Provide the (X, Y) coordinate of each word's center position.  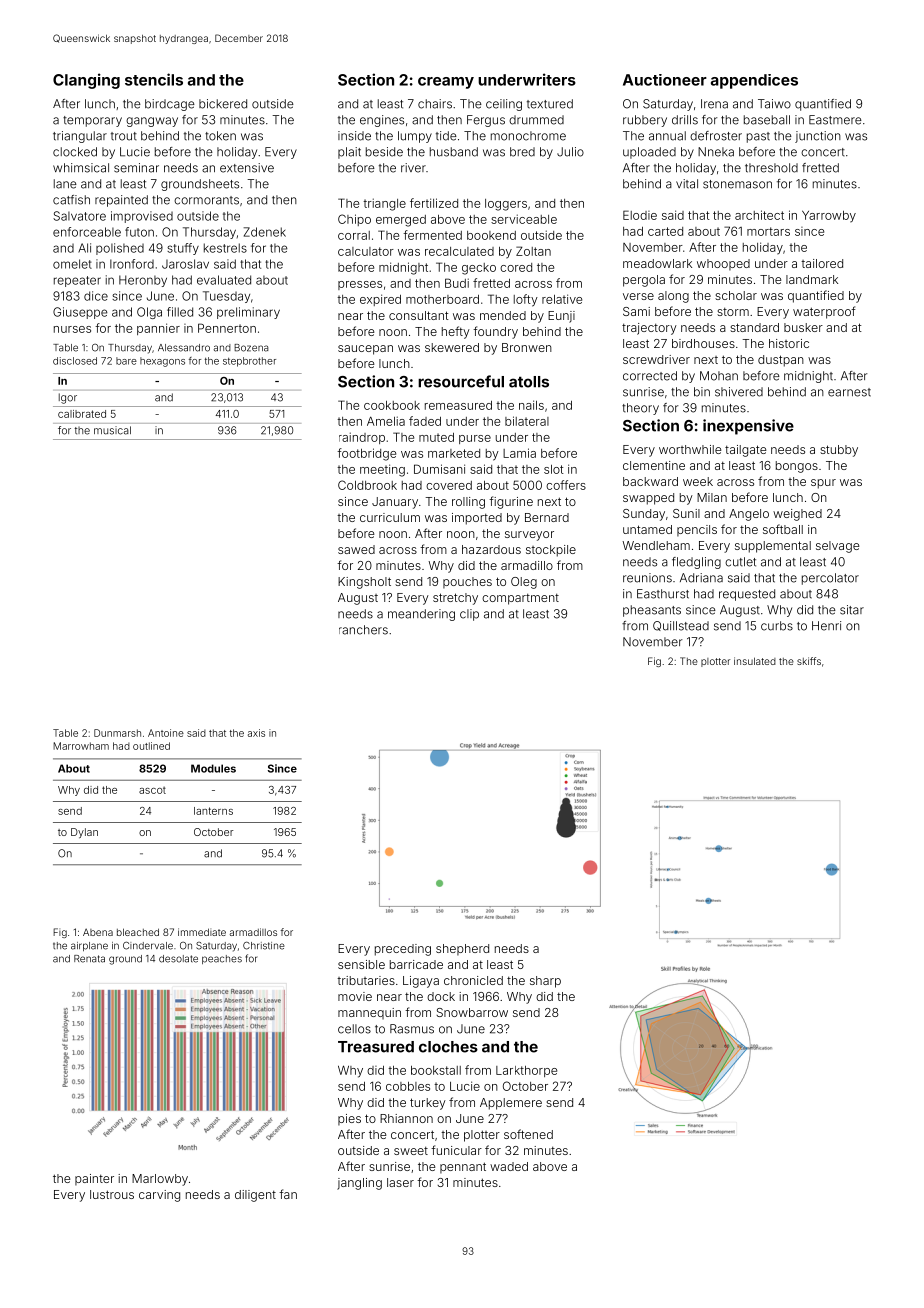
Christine (264, 946)
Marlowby (160, 1180)
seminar (136, 168)
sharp (545, 982)
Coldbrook (367, 485)
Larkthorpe (526, 1071)
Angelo (749, 515)
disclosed (75, 361)
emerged (401, 221)
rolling (468, 503)
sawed (356, 549)
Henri (826, 626)
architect (759, 215)
